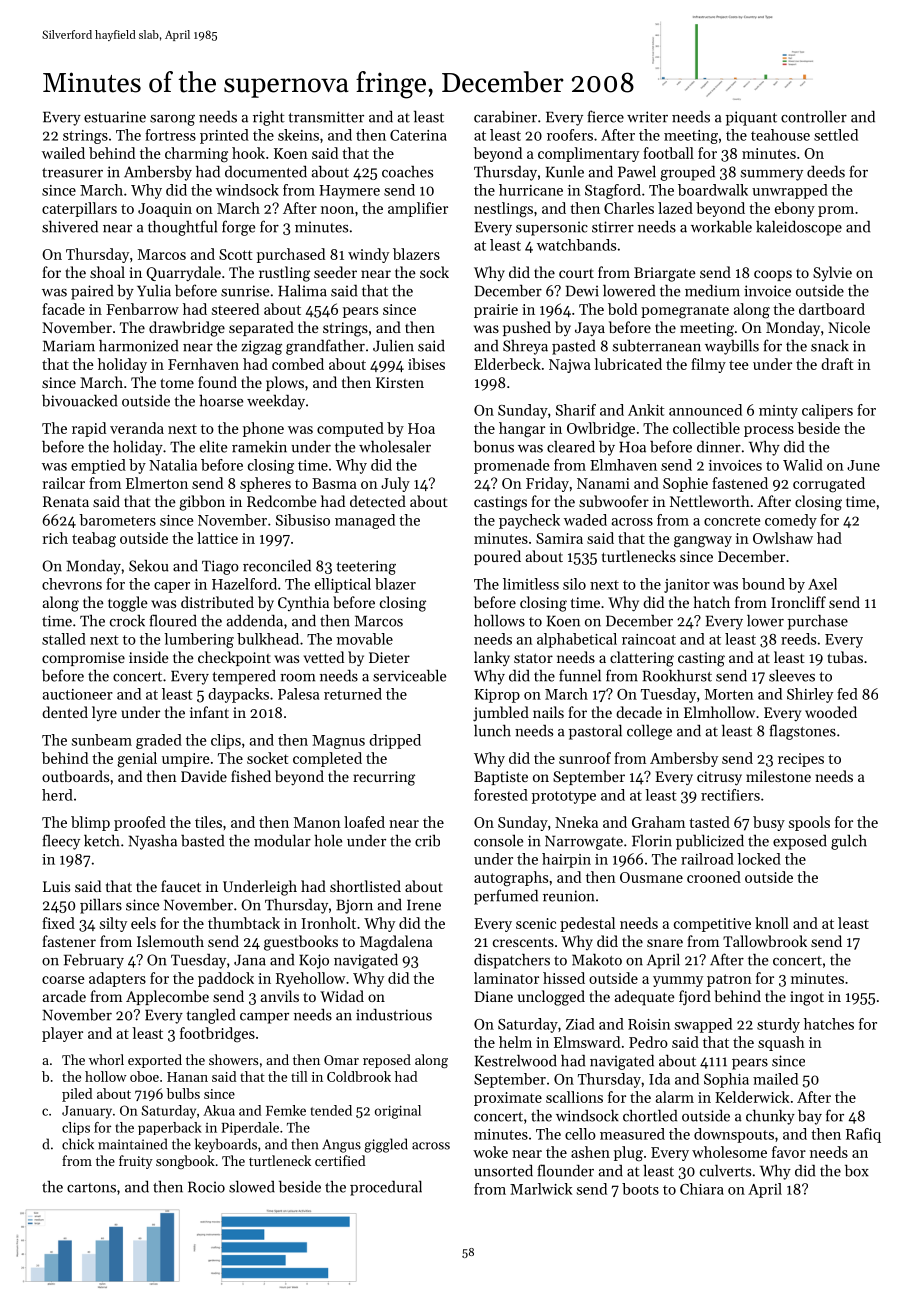  What do you see at coordinates (628, 1154) in the image?
I see `plug` at bounding box center [628, 1154].
